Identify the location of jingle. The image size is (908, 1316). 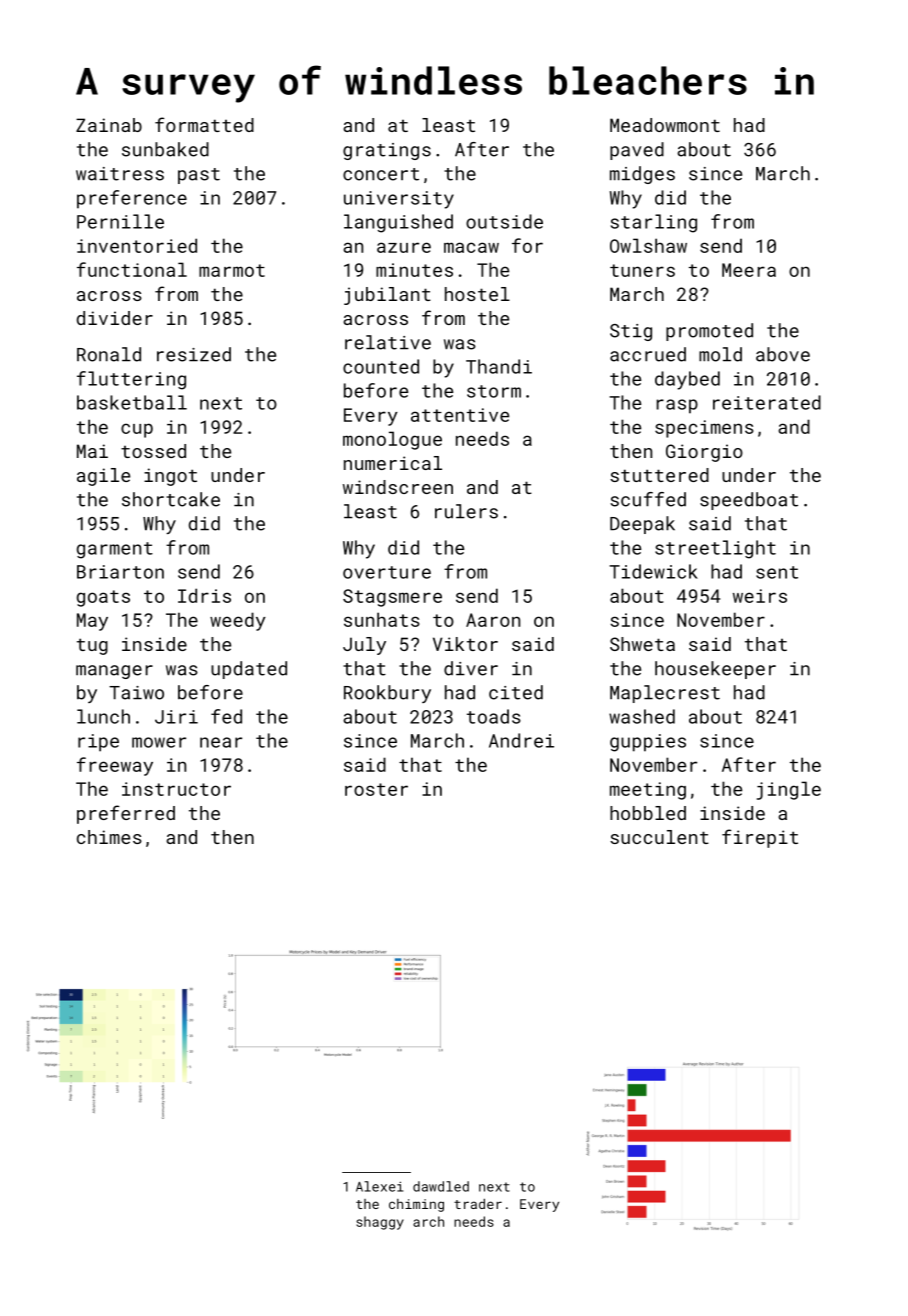
(789, 790).
